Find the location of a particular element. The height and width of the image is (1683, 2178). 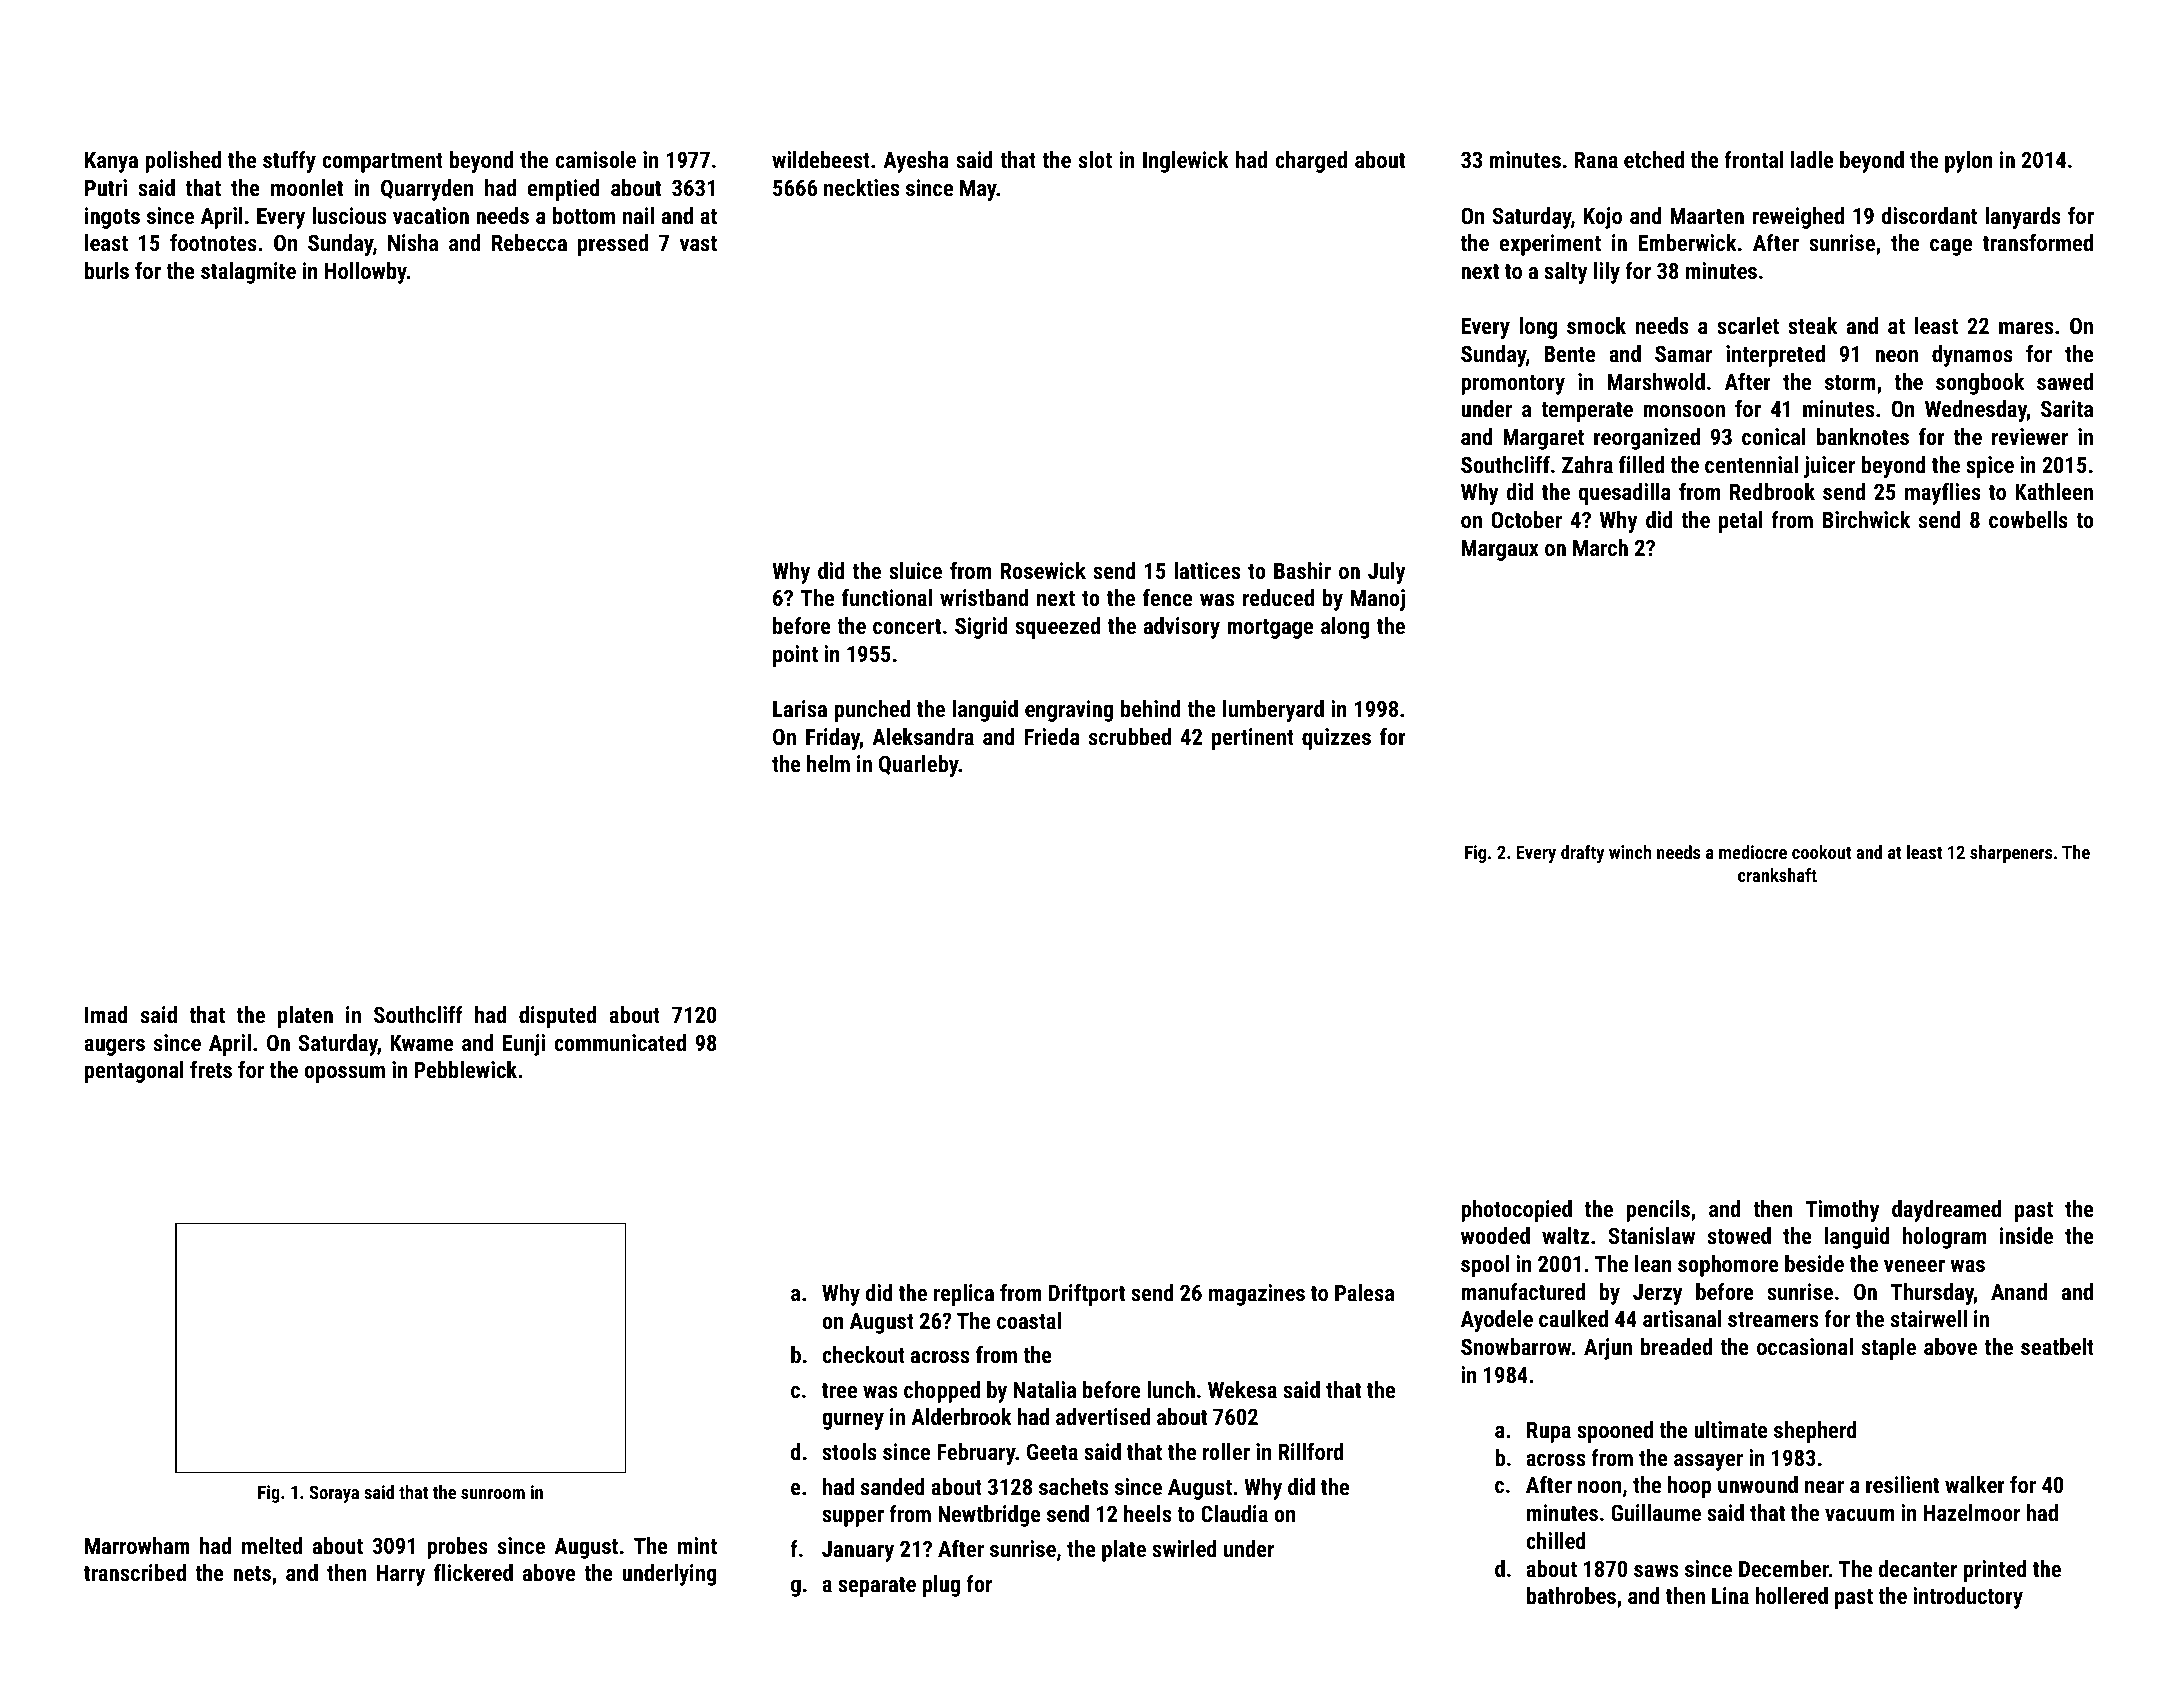

Timothy is located at coordinates (1843, 1211).
